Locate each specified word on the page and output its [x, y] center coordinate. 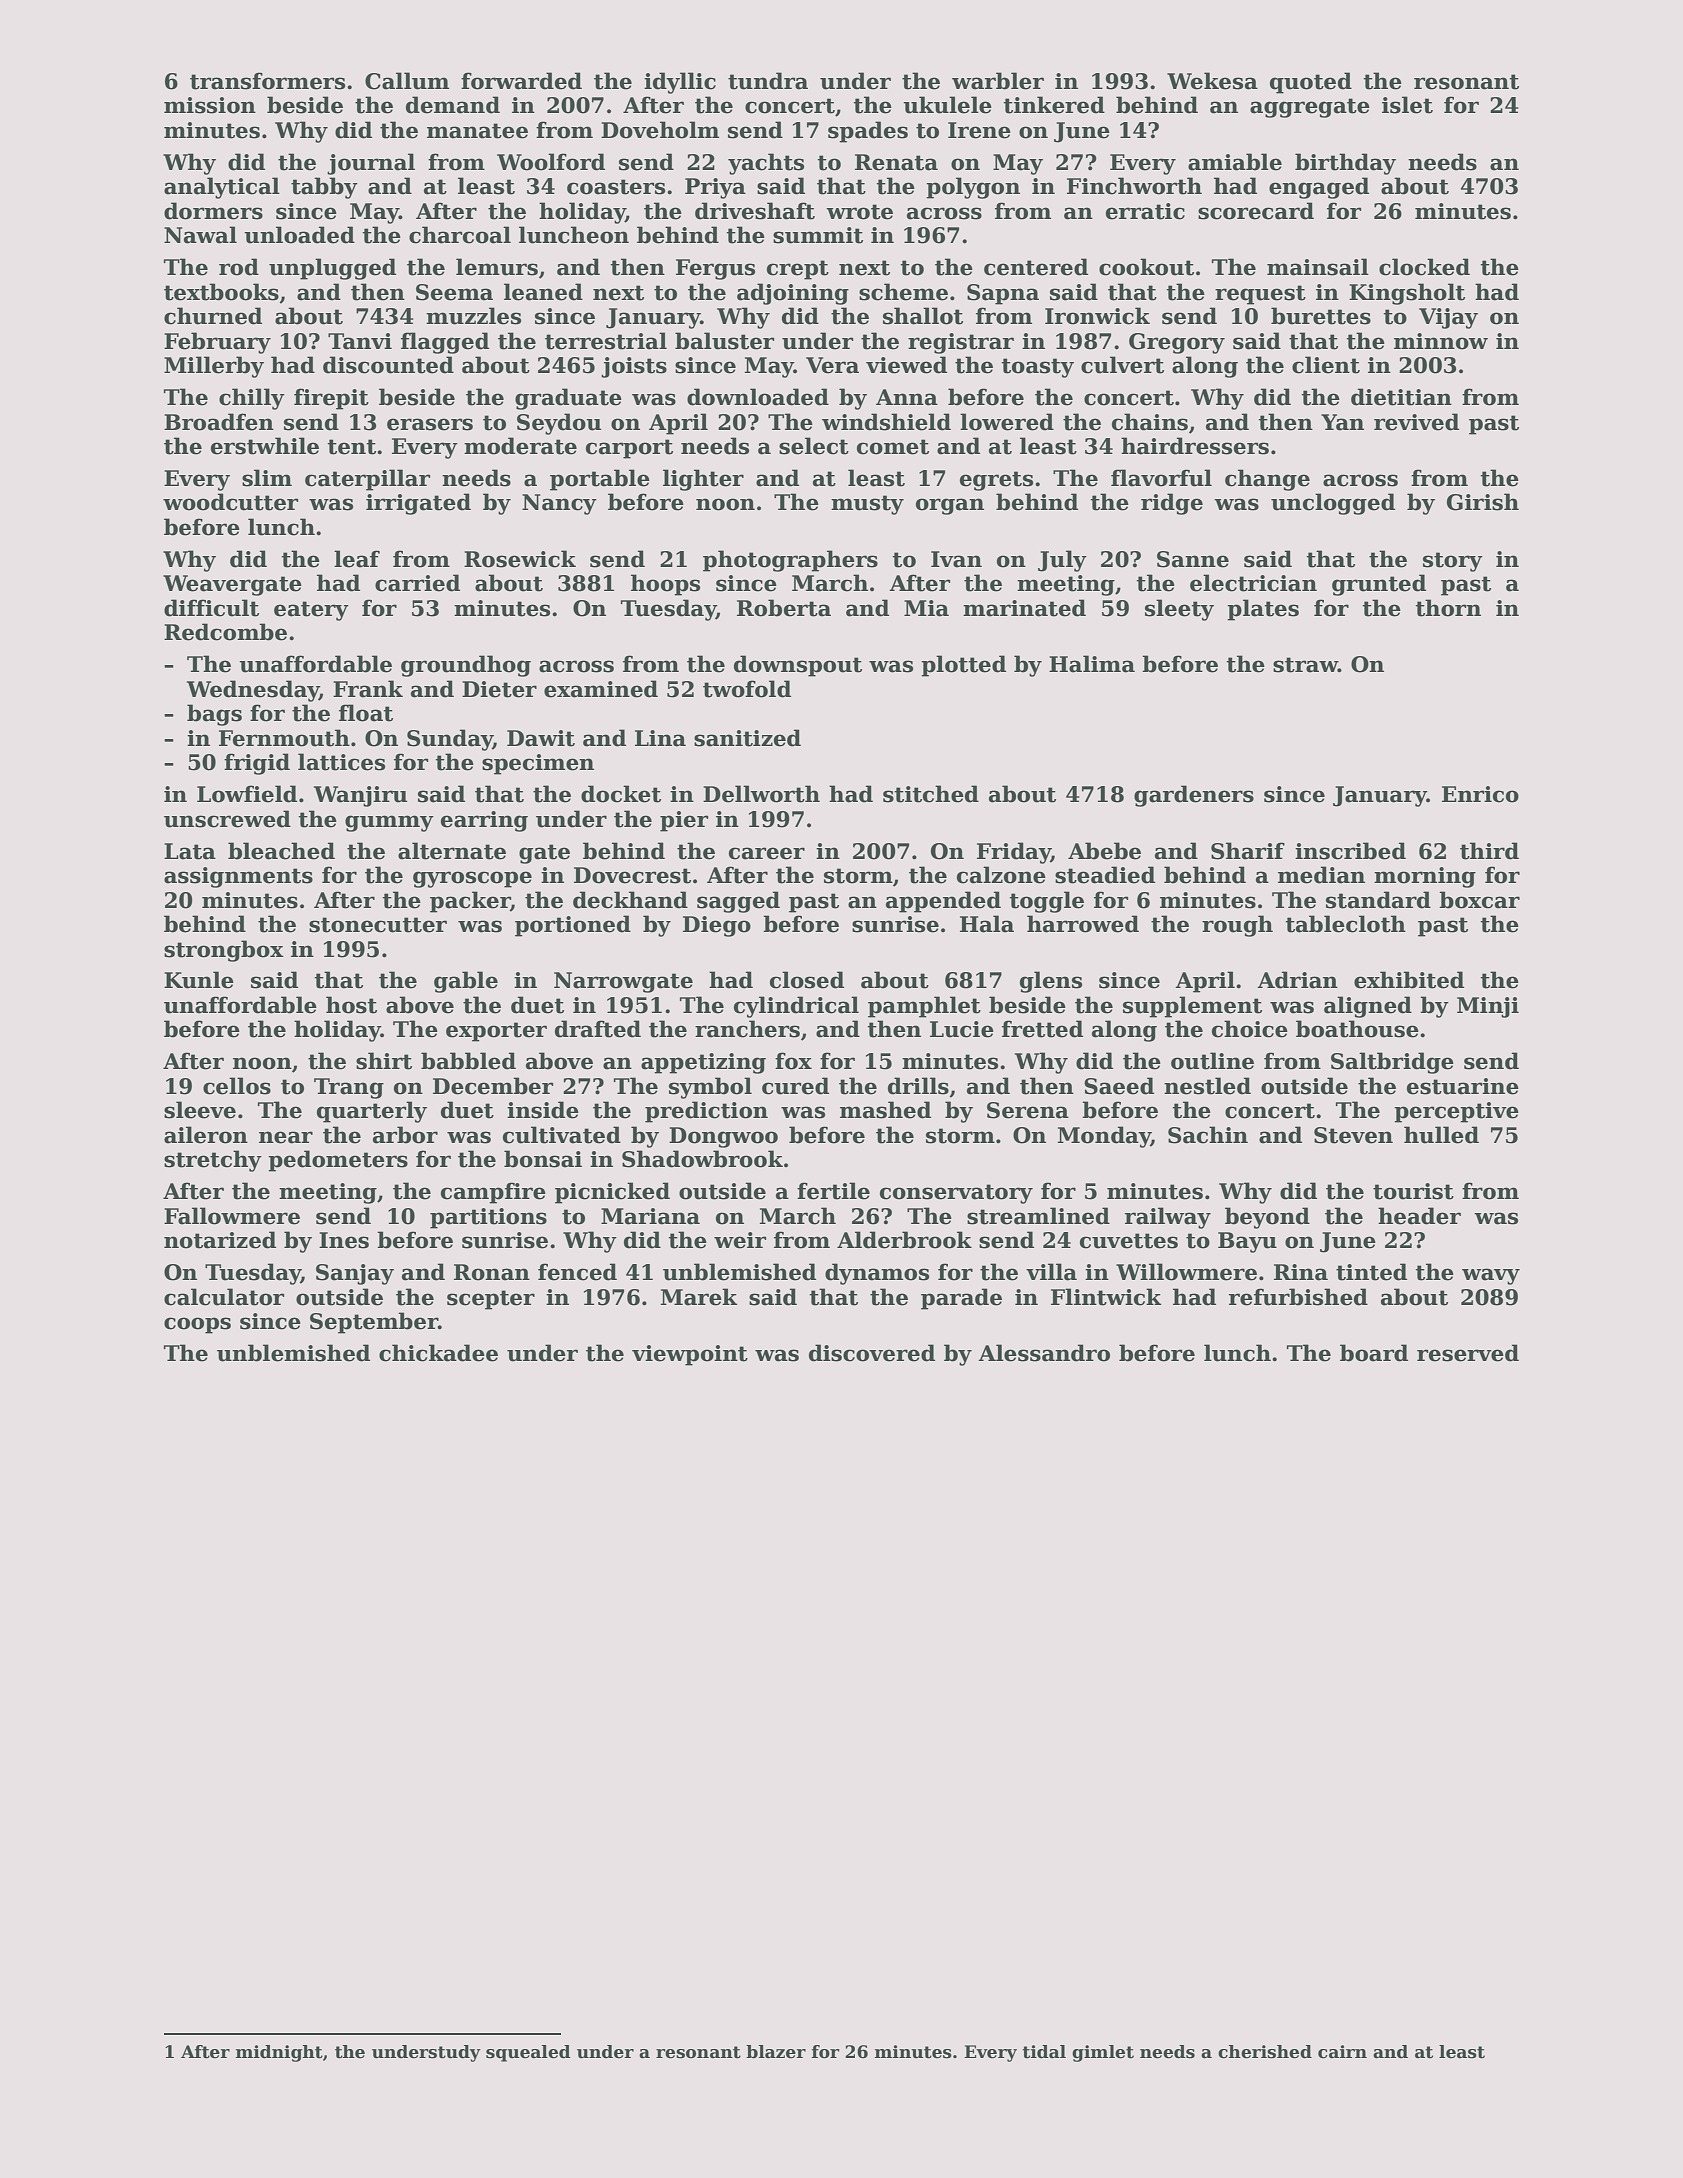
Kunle [199, 980]
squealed [528, 2053]
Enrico [1480, 794]
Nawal [200, 235]
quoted [1311, 83]
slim [267, 478]
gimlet [1103, 2053]
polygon [973, 188]
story [1453, 562]
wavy [1491, 1276]
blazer [776, 2052]
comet [893, 447]
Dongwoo [723, 1137]
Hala [987, 924]
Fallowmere [232, 1216]
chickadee [438, 1353]
